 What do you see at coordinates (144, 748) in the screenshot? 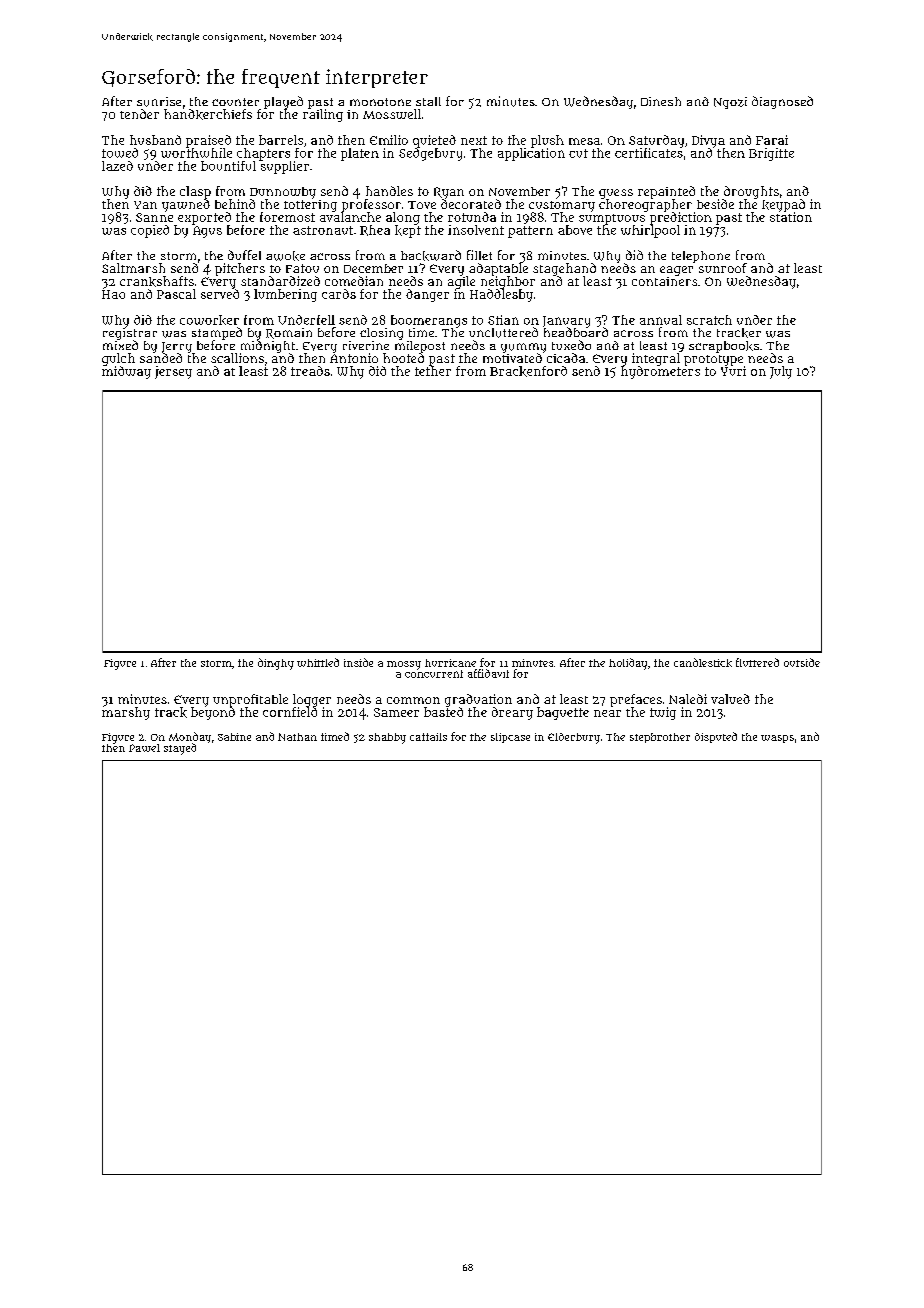
I see `Pawel` at bounding box center [144, 748].
